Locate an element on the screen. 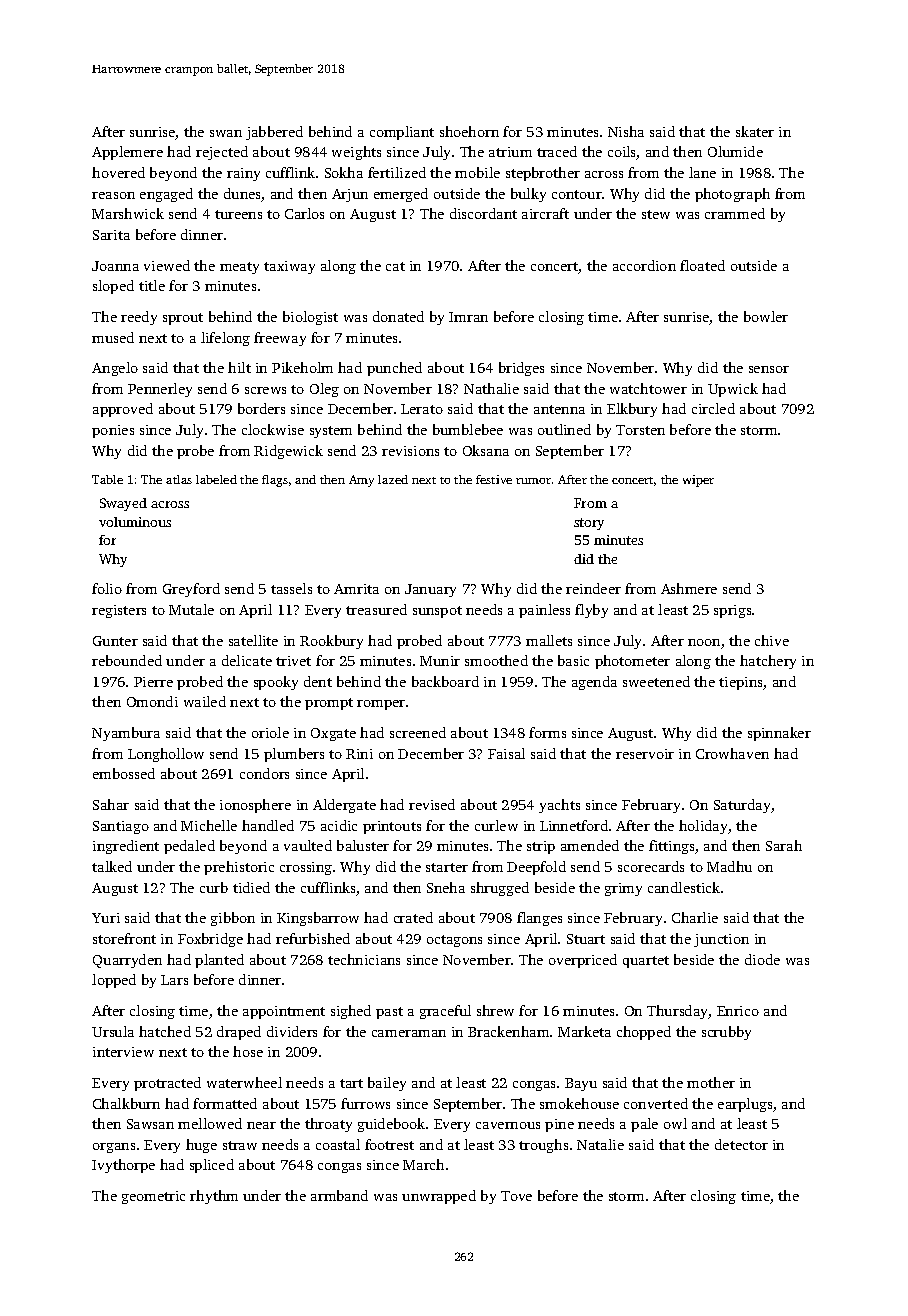 The width and height of the screenshot is (908, 1316). wiper is located at coordinates (698, 481).
